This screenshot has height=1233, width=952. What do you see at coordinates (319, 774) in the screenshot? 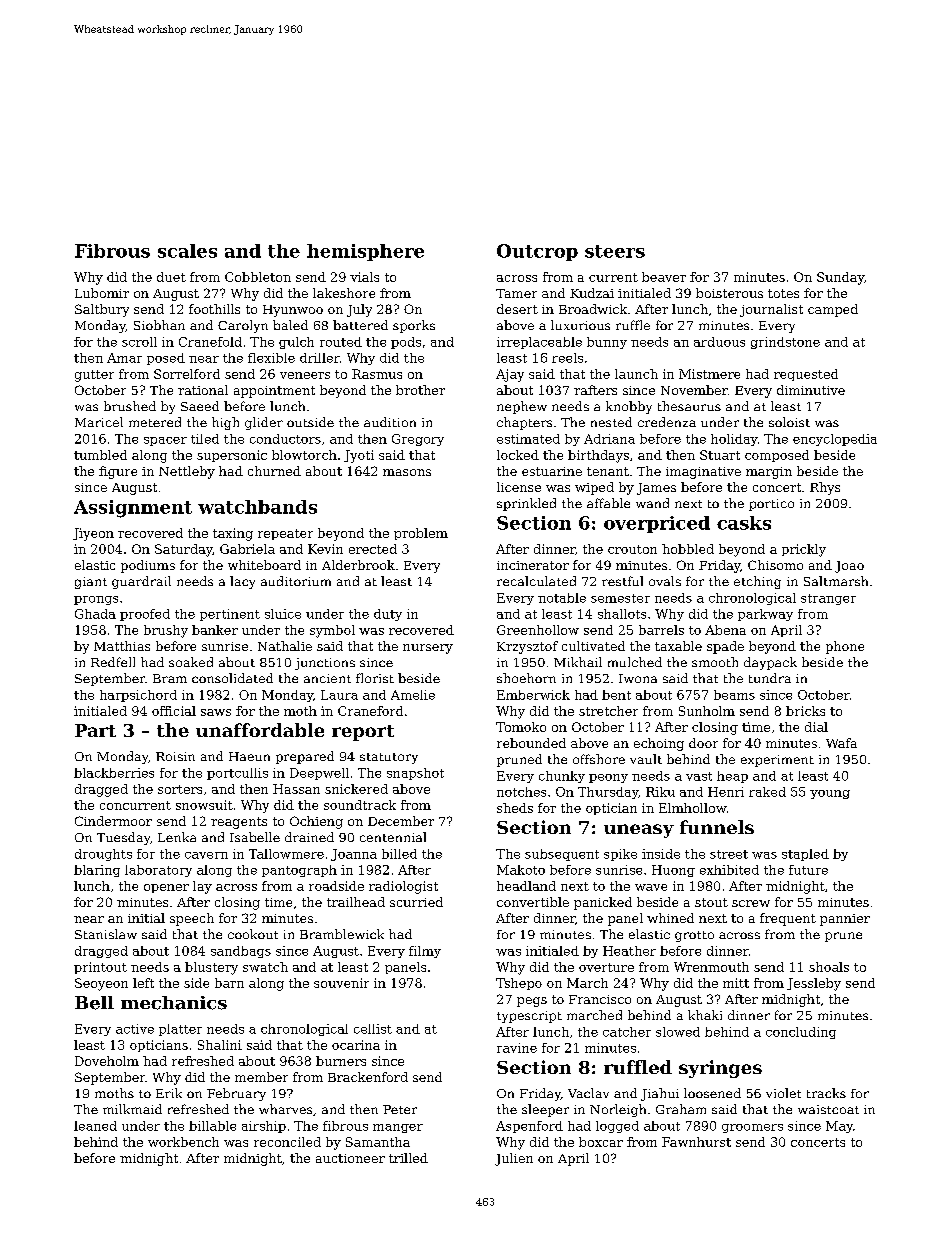
I see `Deepwell` at bounding box center [319, 774].
